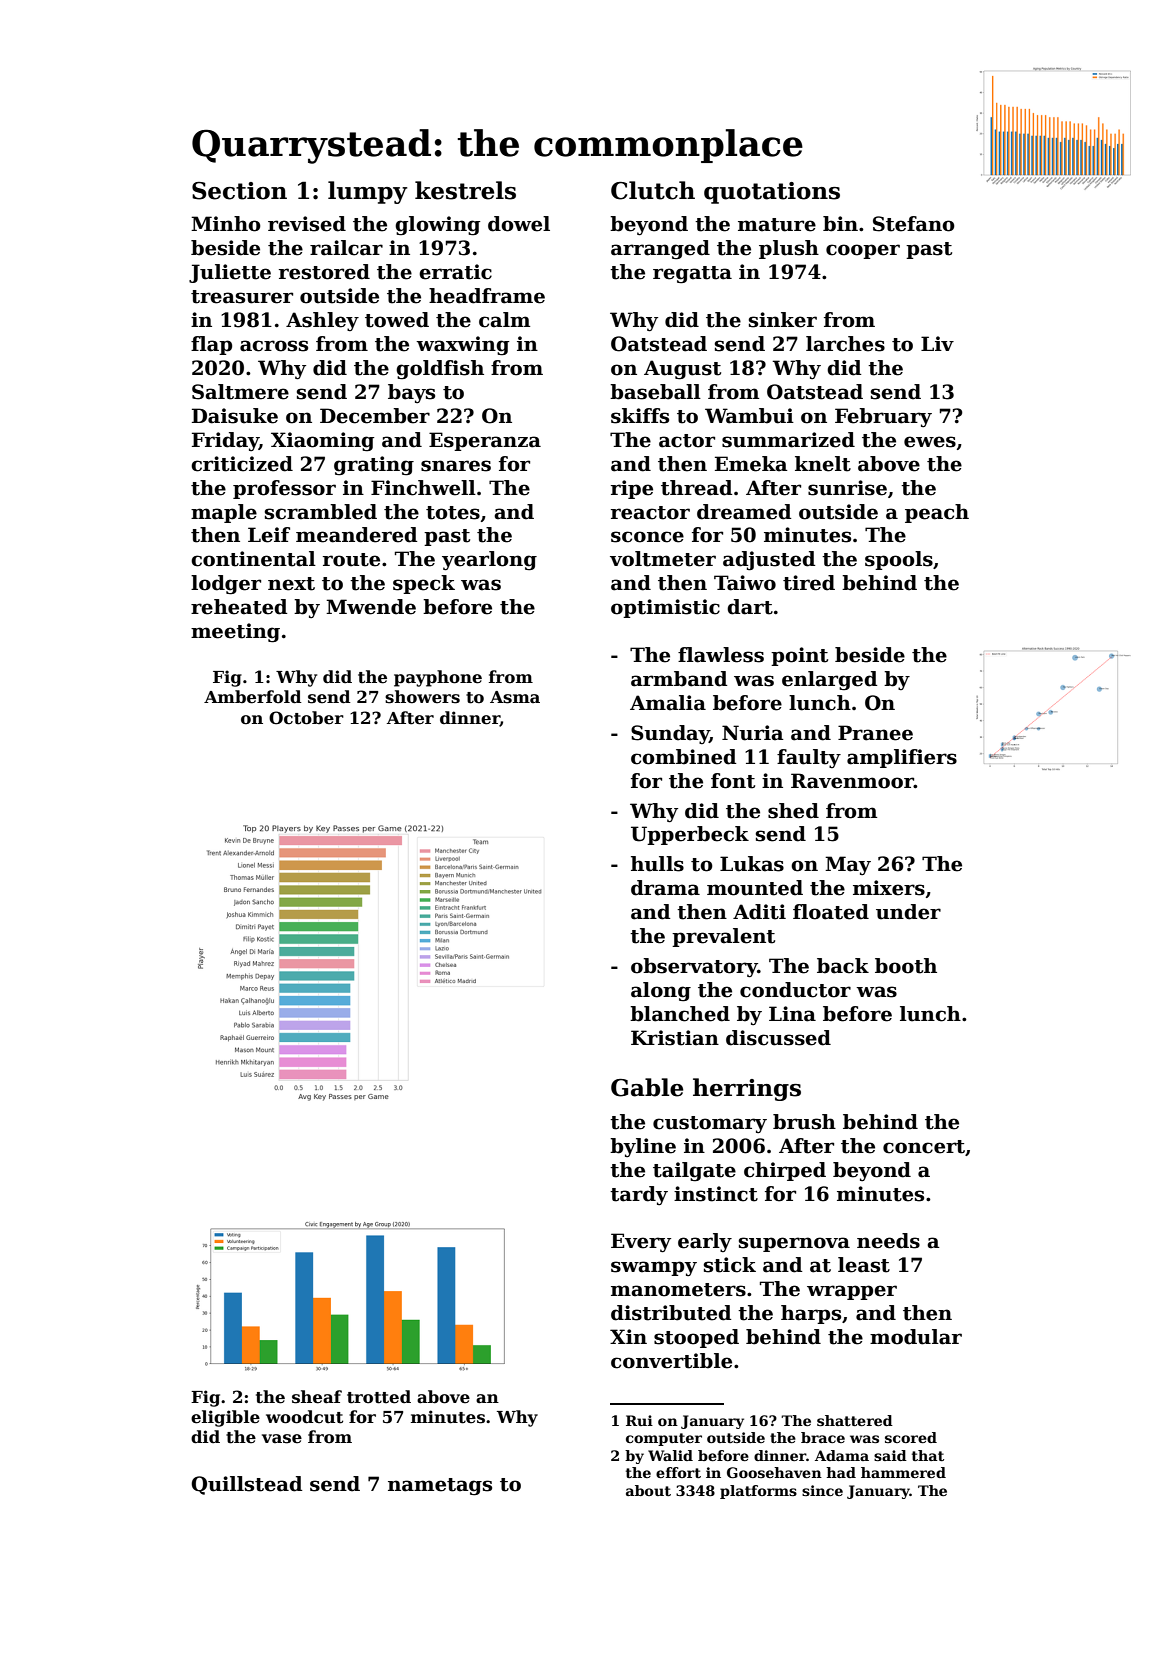 The image size is (1165, 1654). I want to click on kestrels, so click(465, 190).
